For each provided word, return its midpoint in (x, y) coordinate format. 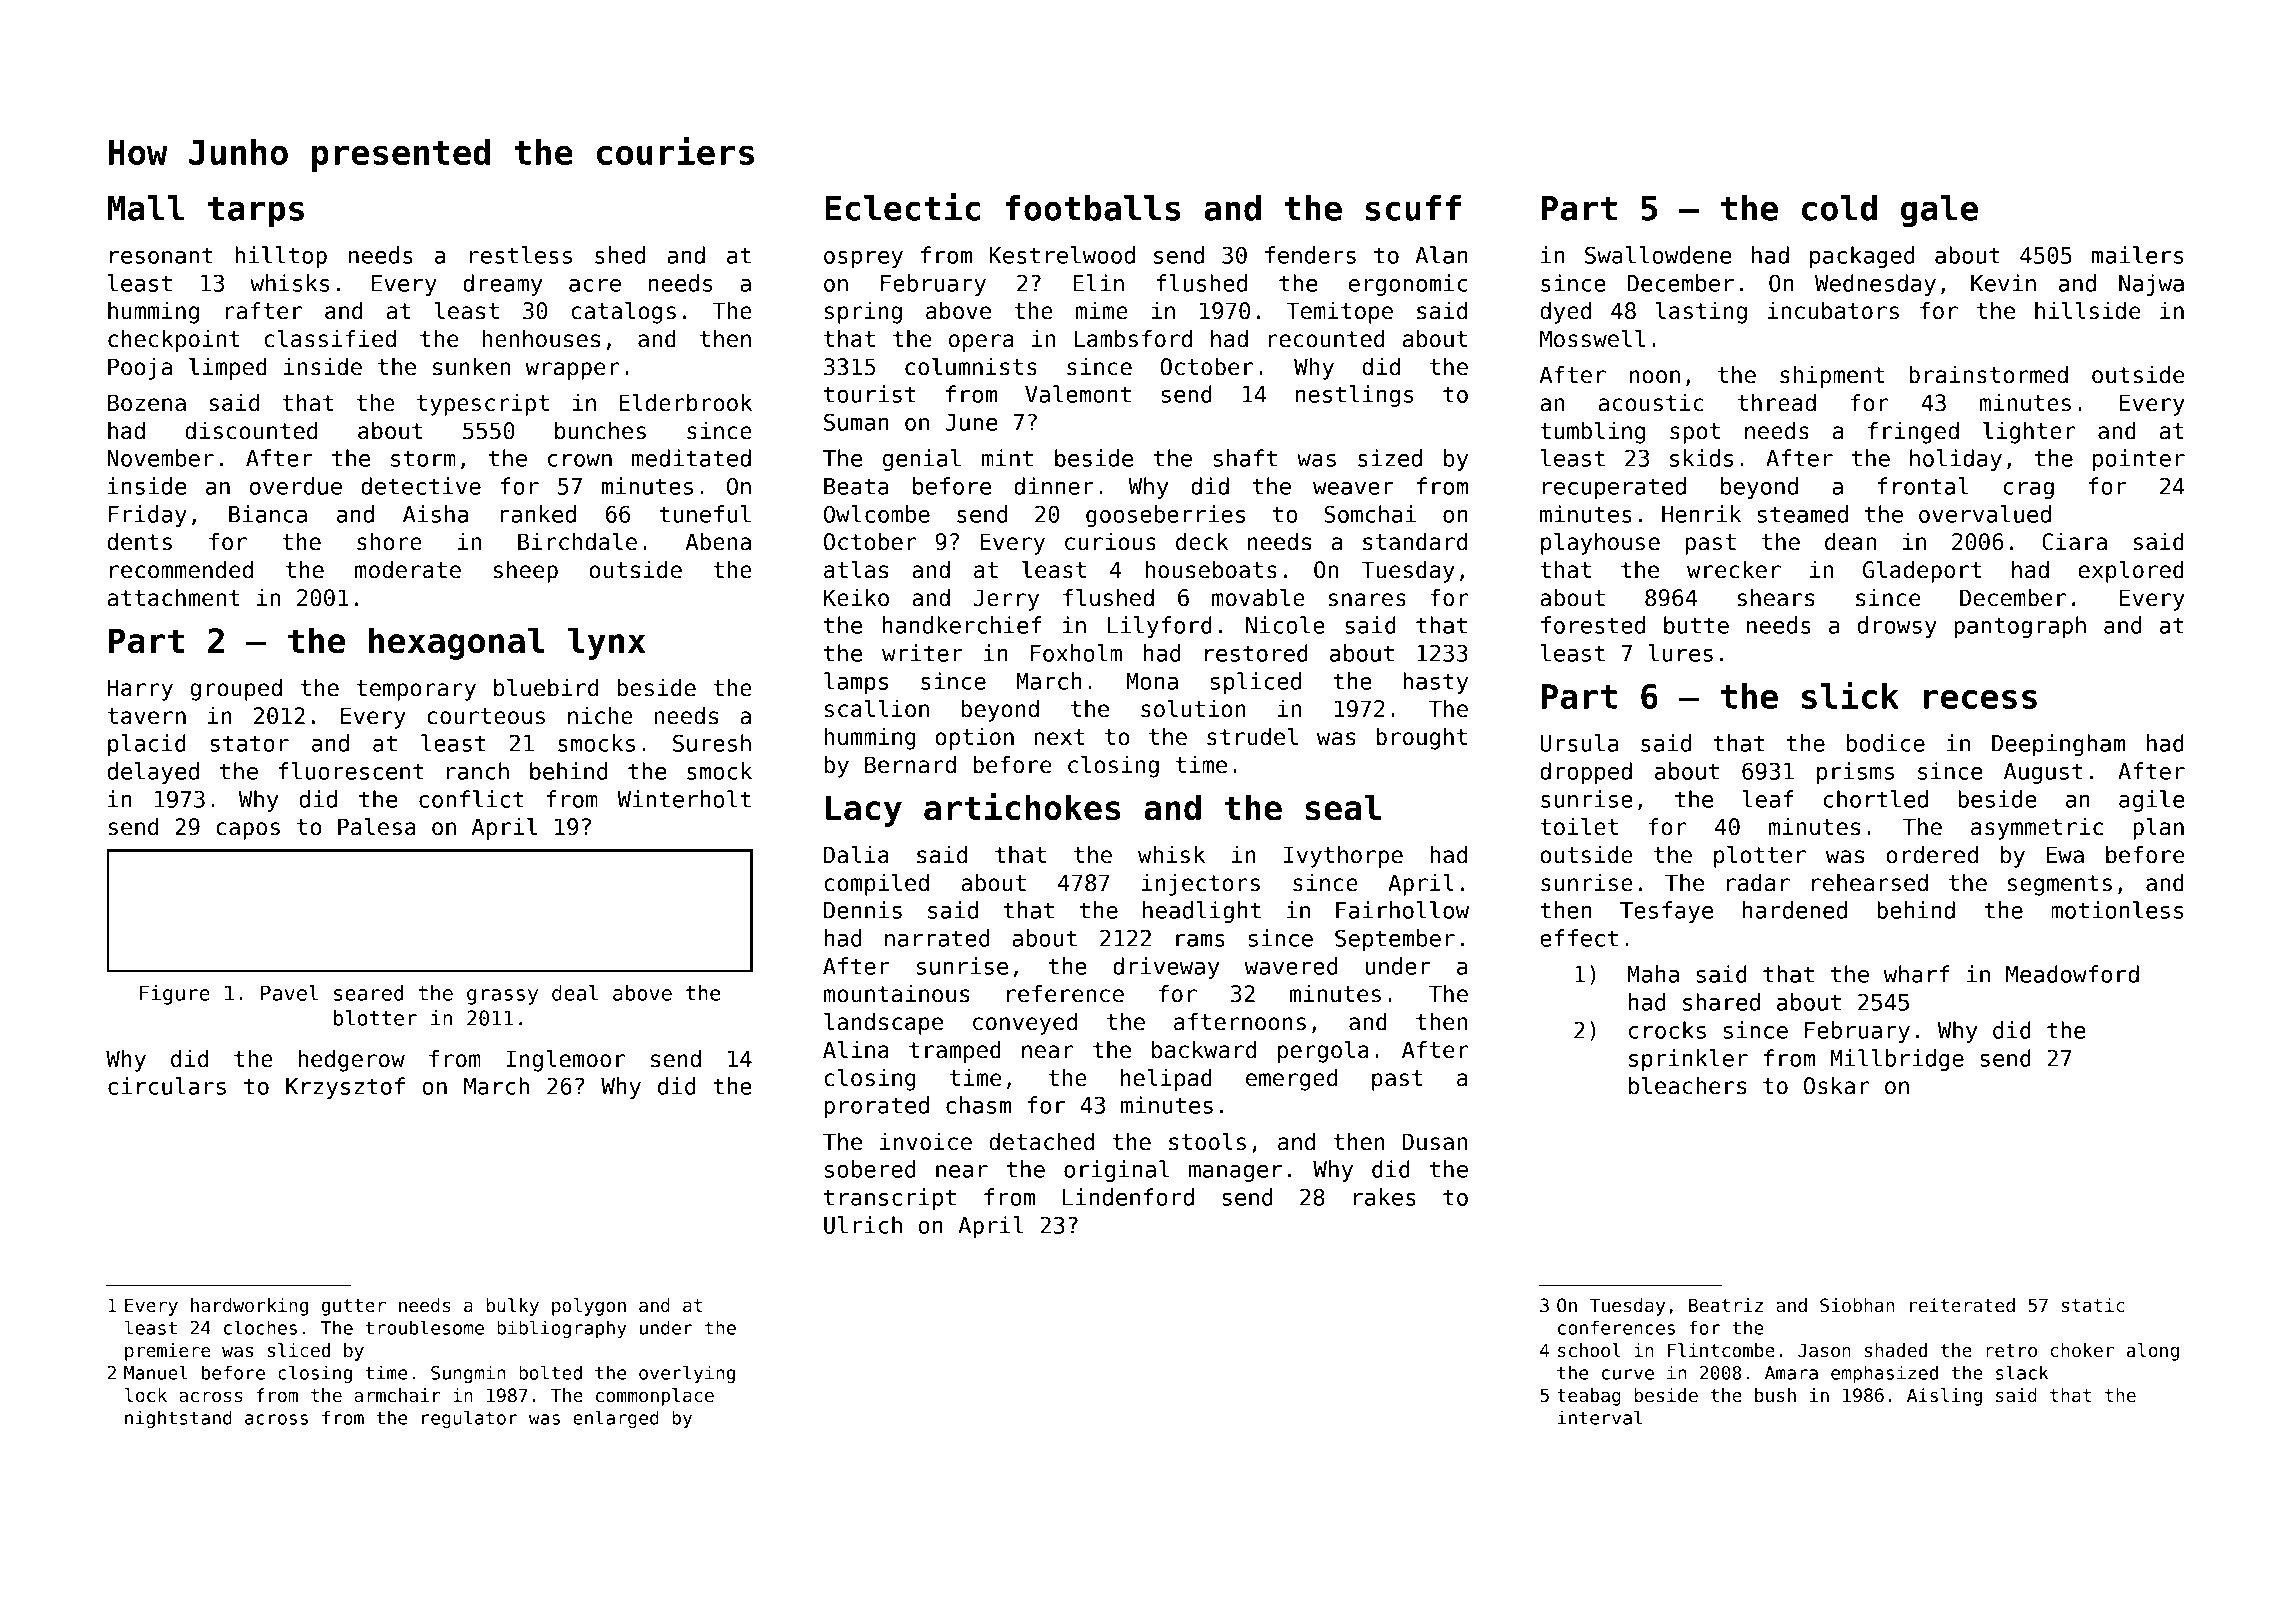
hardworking (249, 1307)
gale (1939, 211)
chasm (978, 1105)
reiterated (1962, 1305)
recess (1980, 699)
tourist (869, 394)
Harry (140, 690)
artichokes (1022, 807)
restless (521, 255)
